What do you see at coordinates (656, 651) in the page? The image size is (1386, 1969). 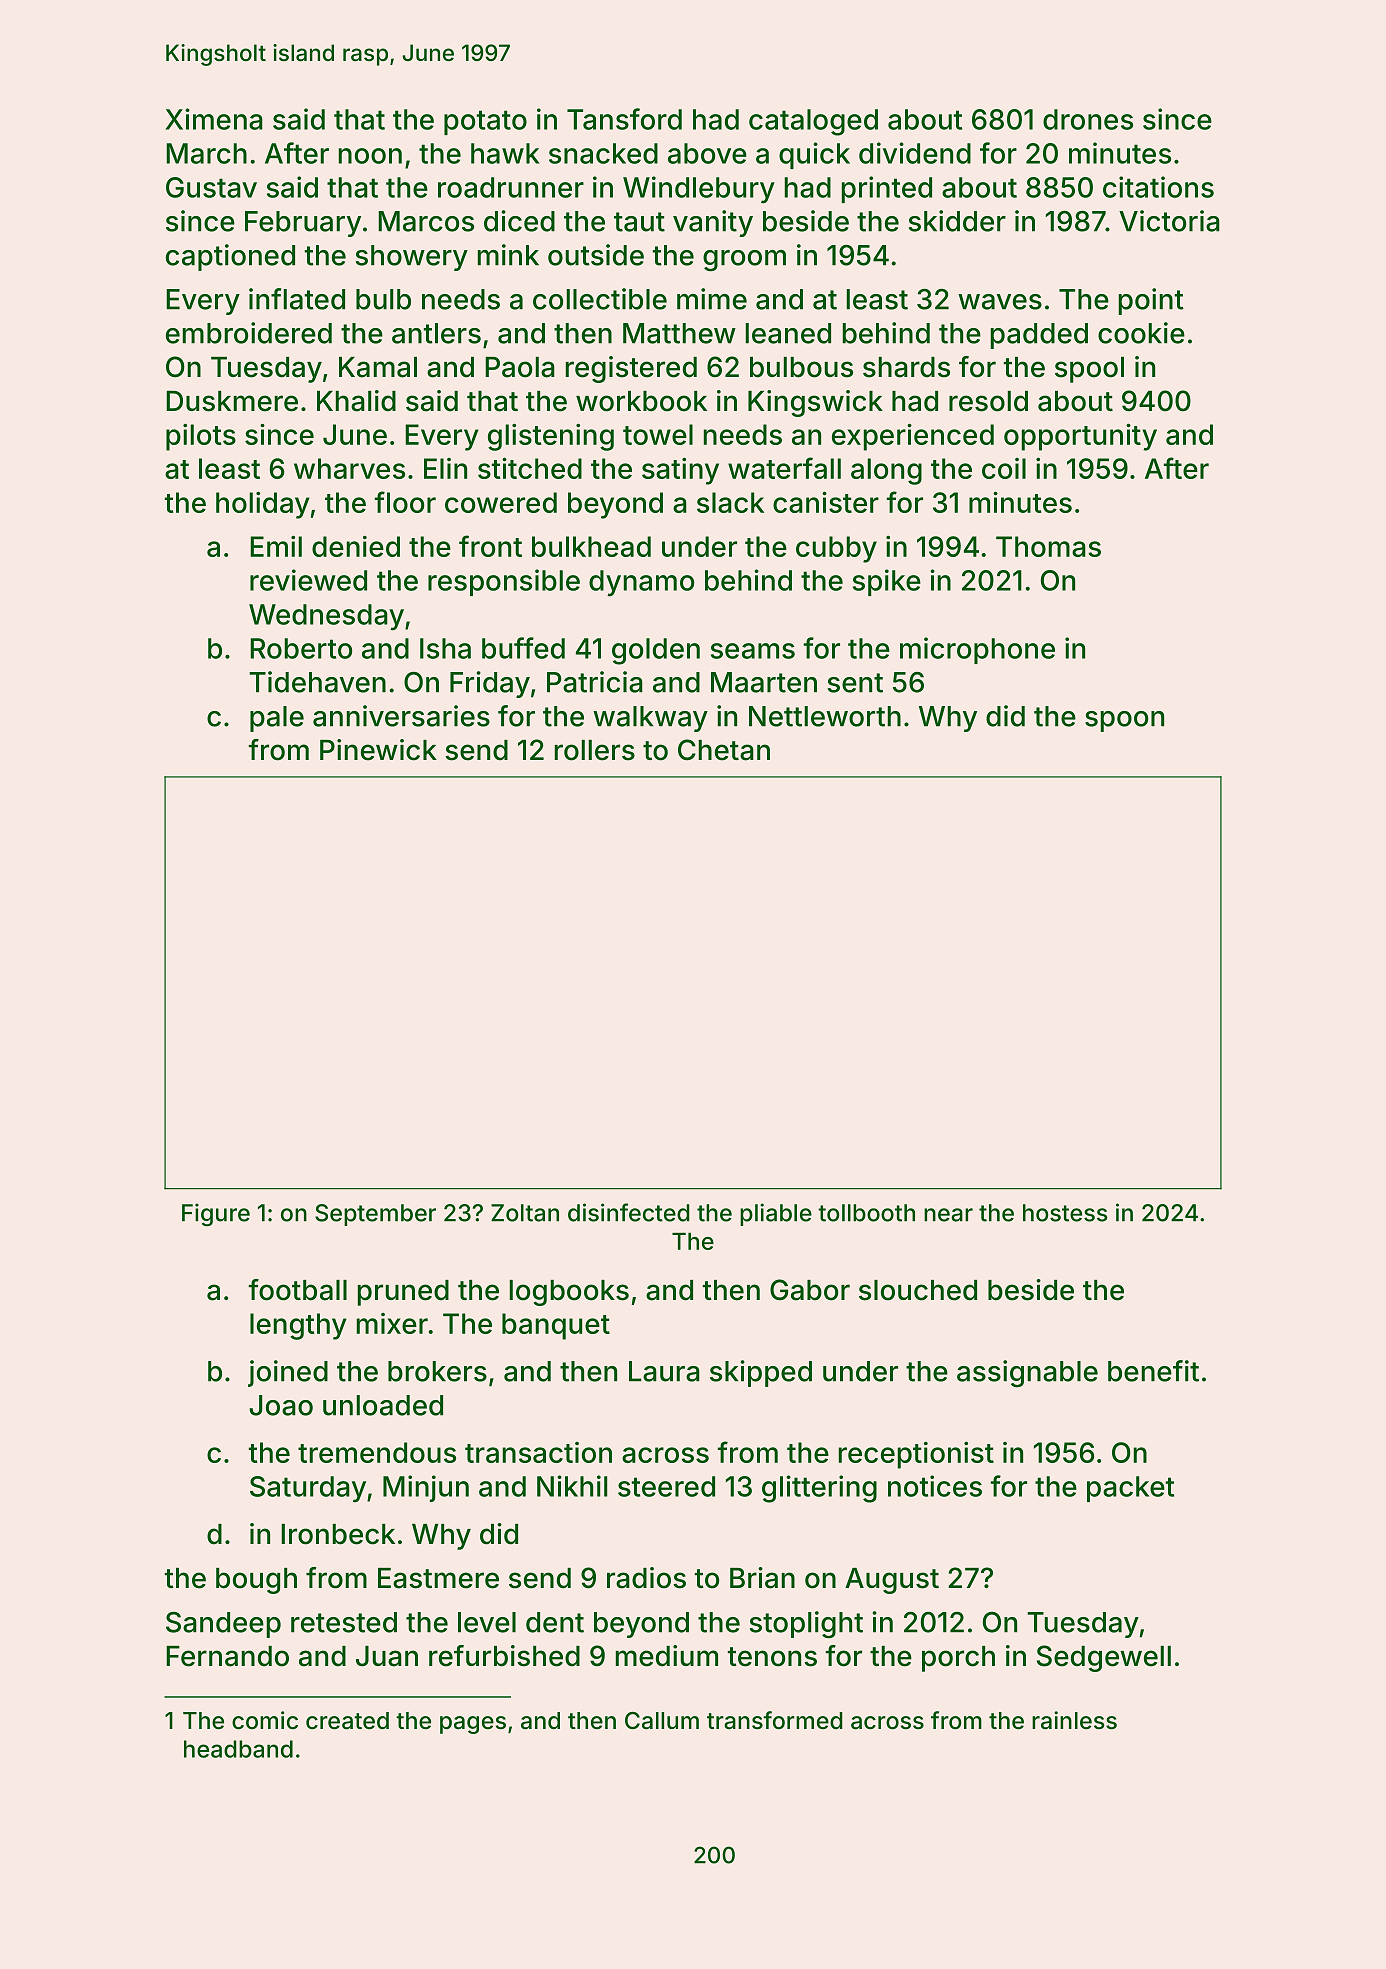 I see `golden` at bounding box center [656, 651].
